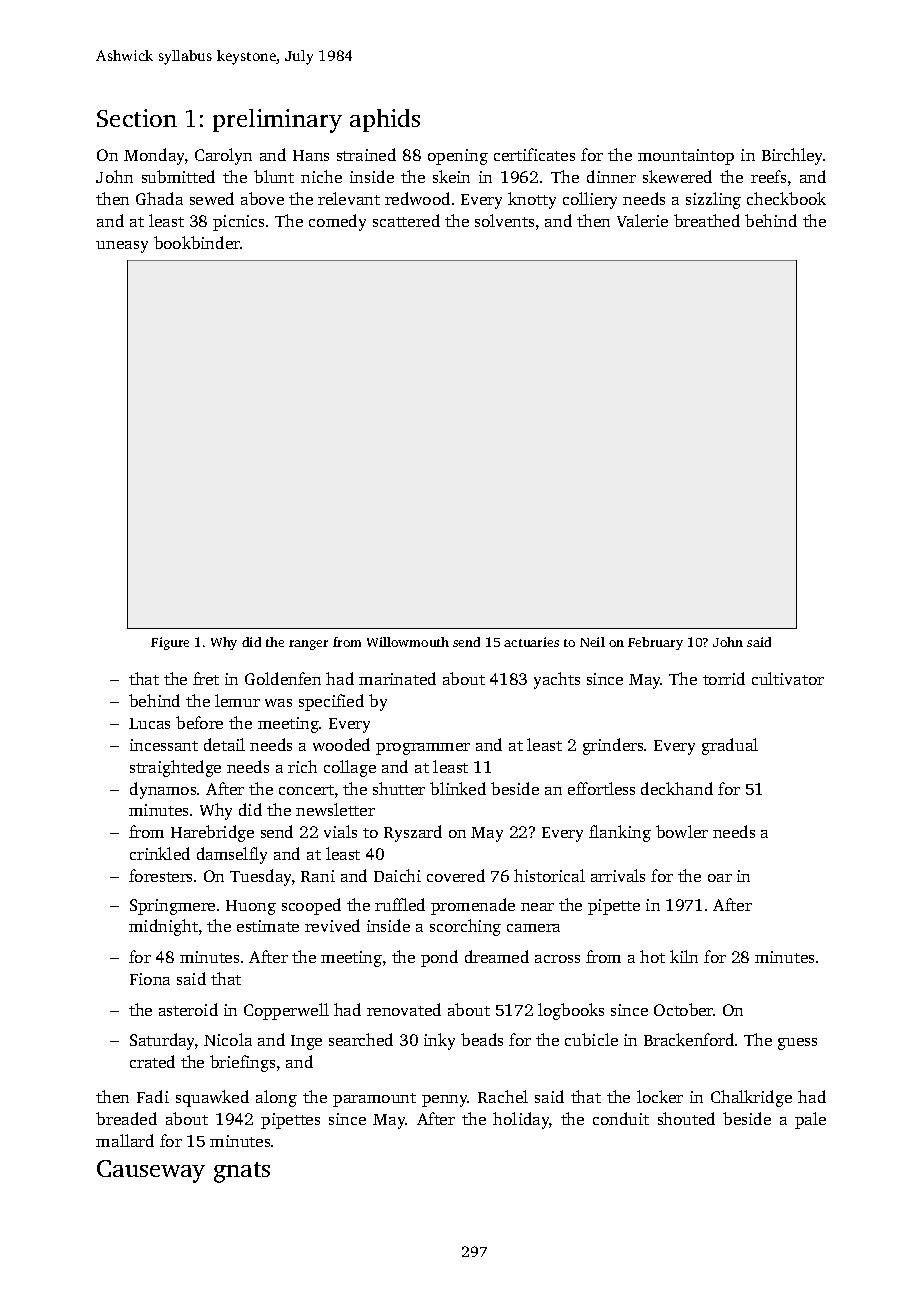 This screenshot has height=1308, width=924. What do you see at coordinates (792, 156) in the screenshot?
I see `Birchley` at bounding box center [792, 156].
